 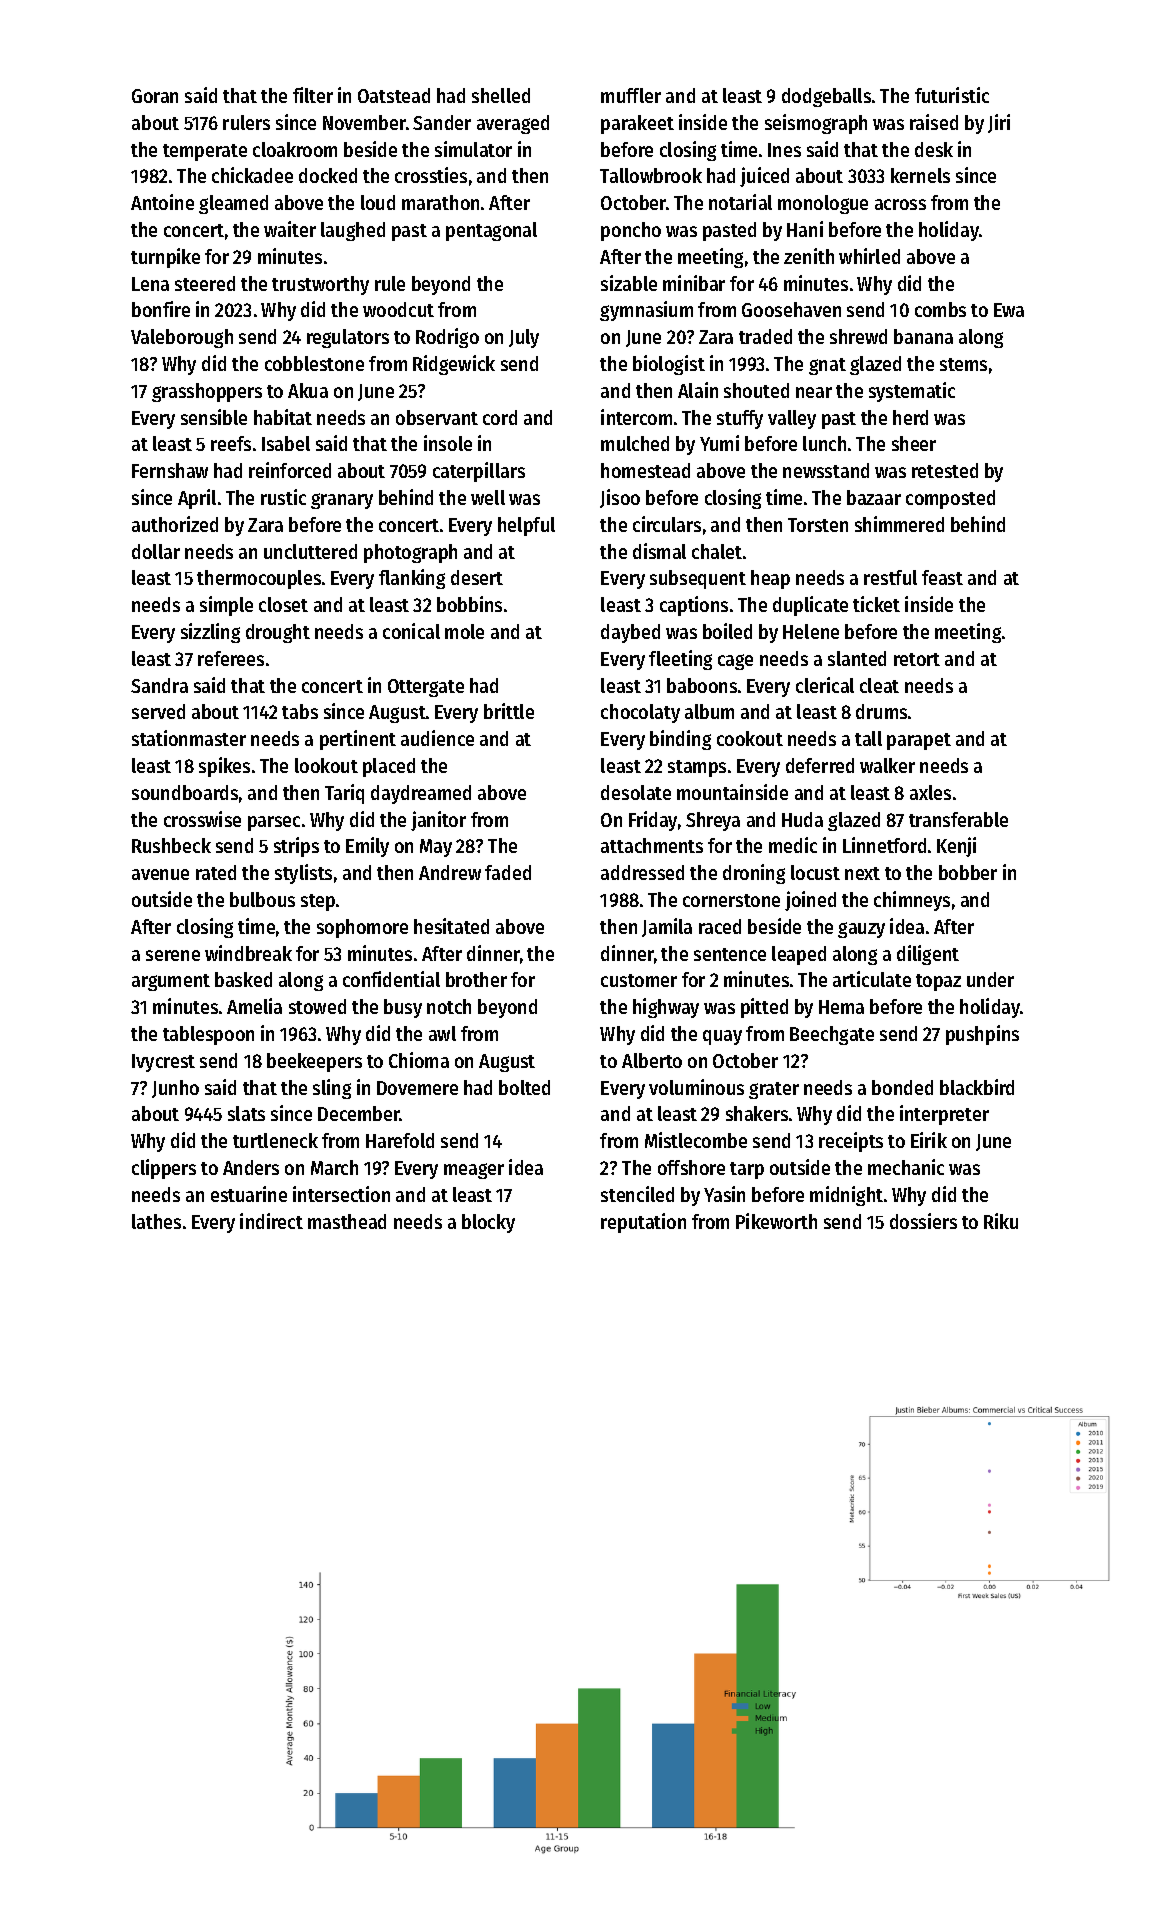 What do you see at coordinates (156, 551) in the document?
I see `dollar` at bounding box center [156, 551].
